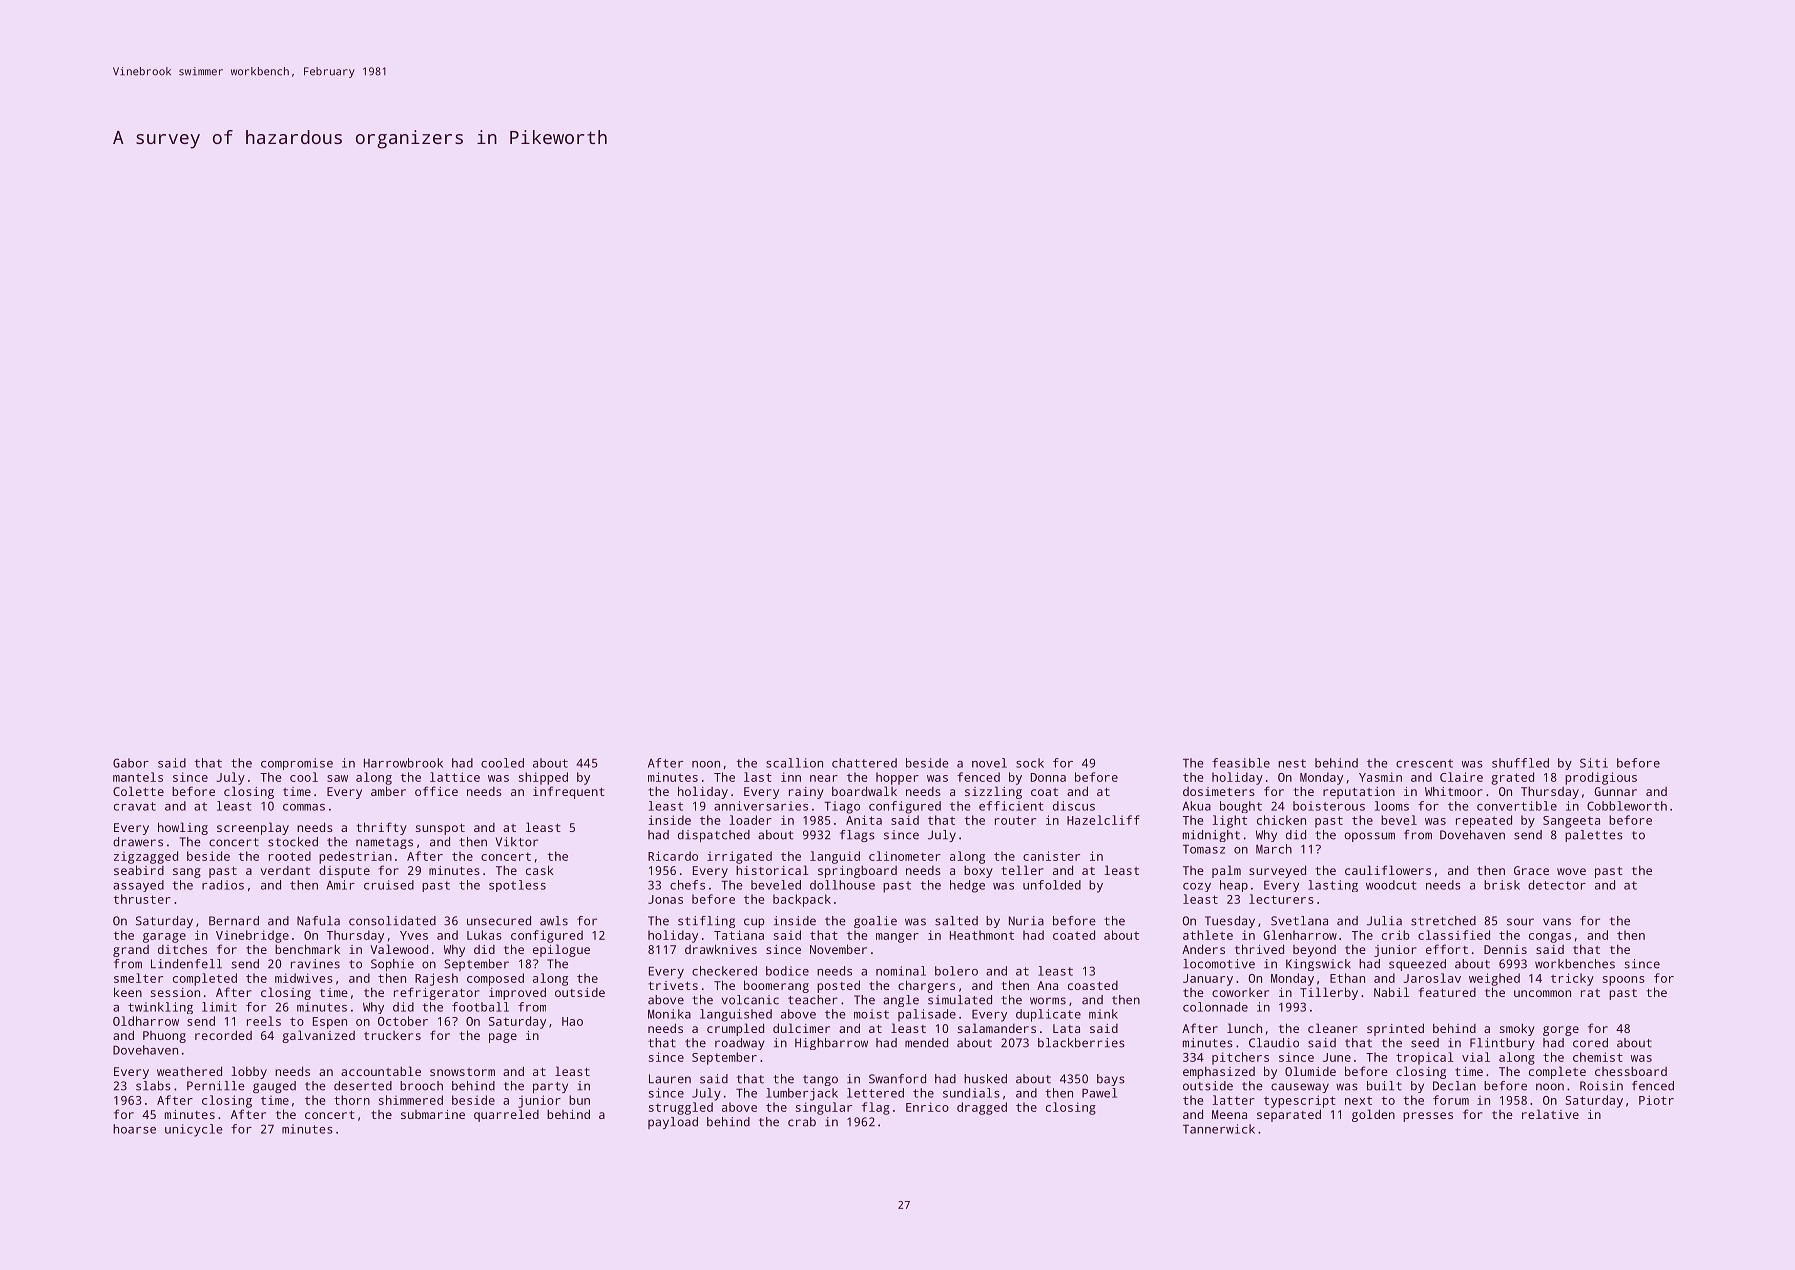  I want to click on clinometer, so click(905, 856).
